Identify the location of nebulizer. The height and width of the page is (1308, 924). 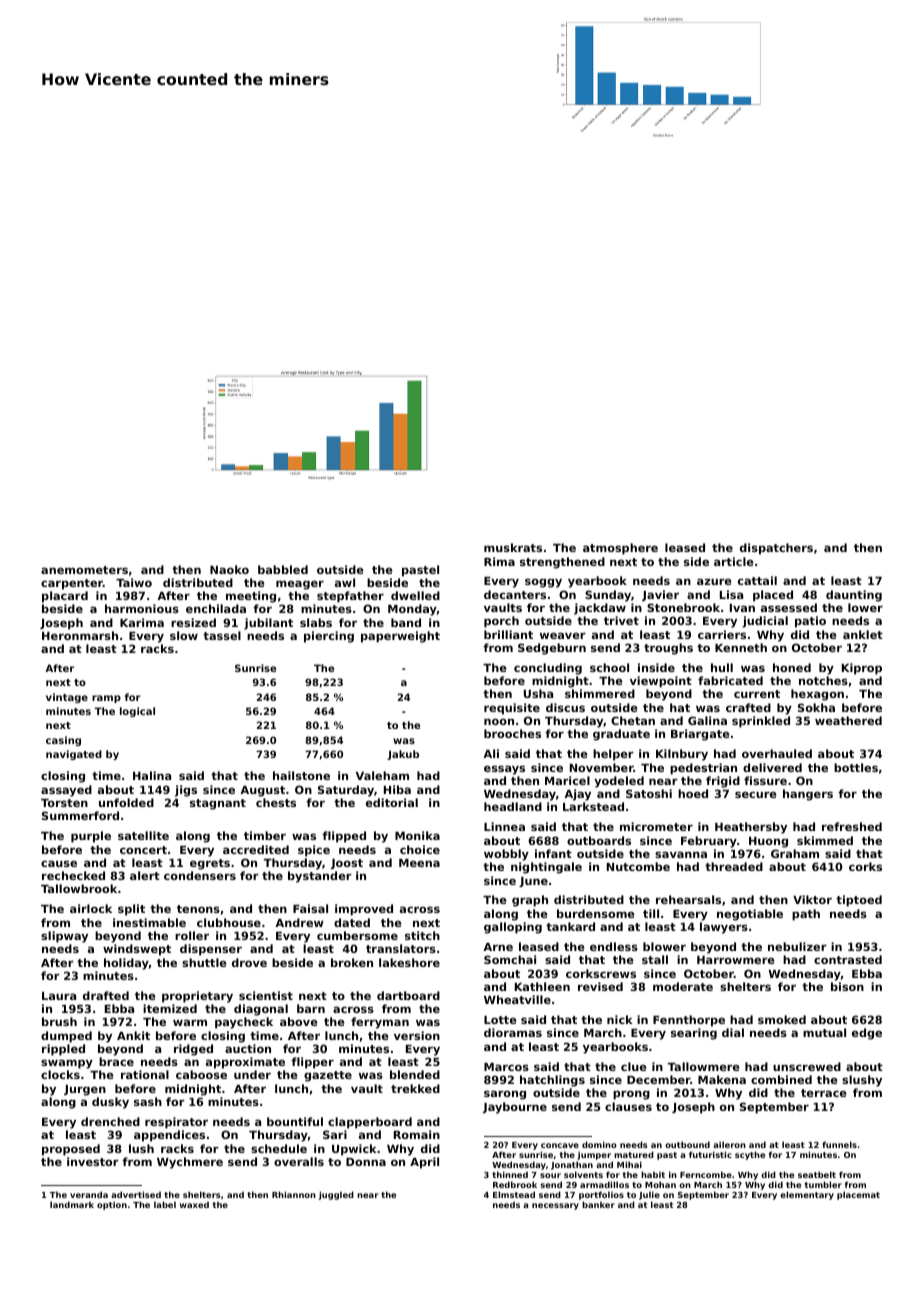
(797, 946).
